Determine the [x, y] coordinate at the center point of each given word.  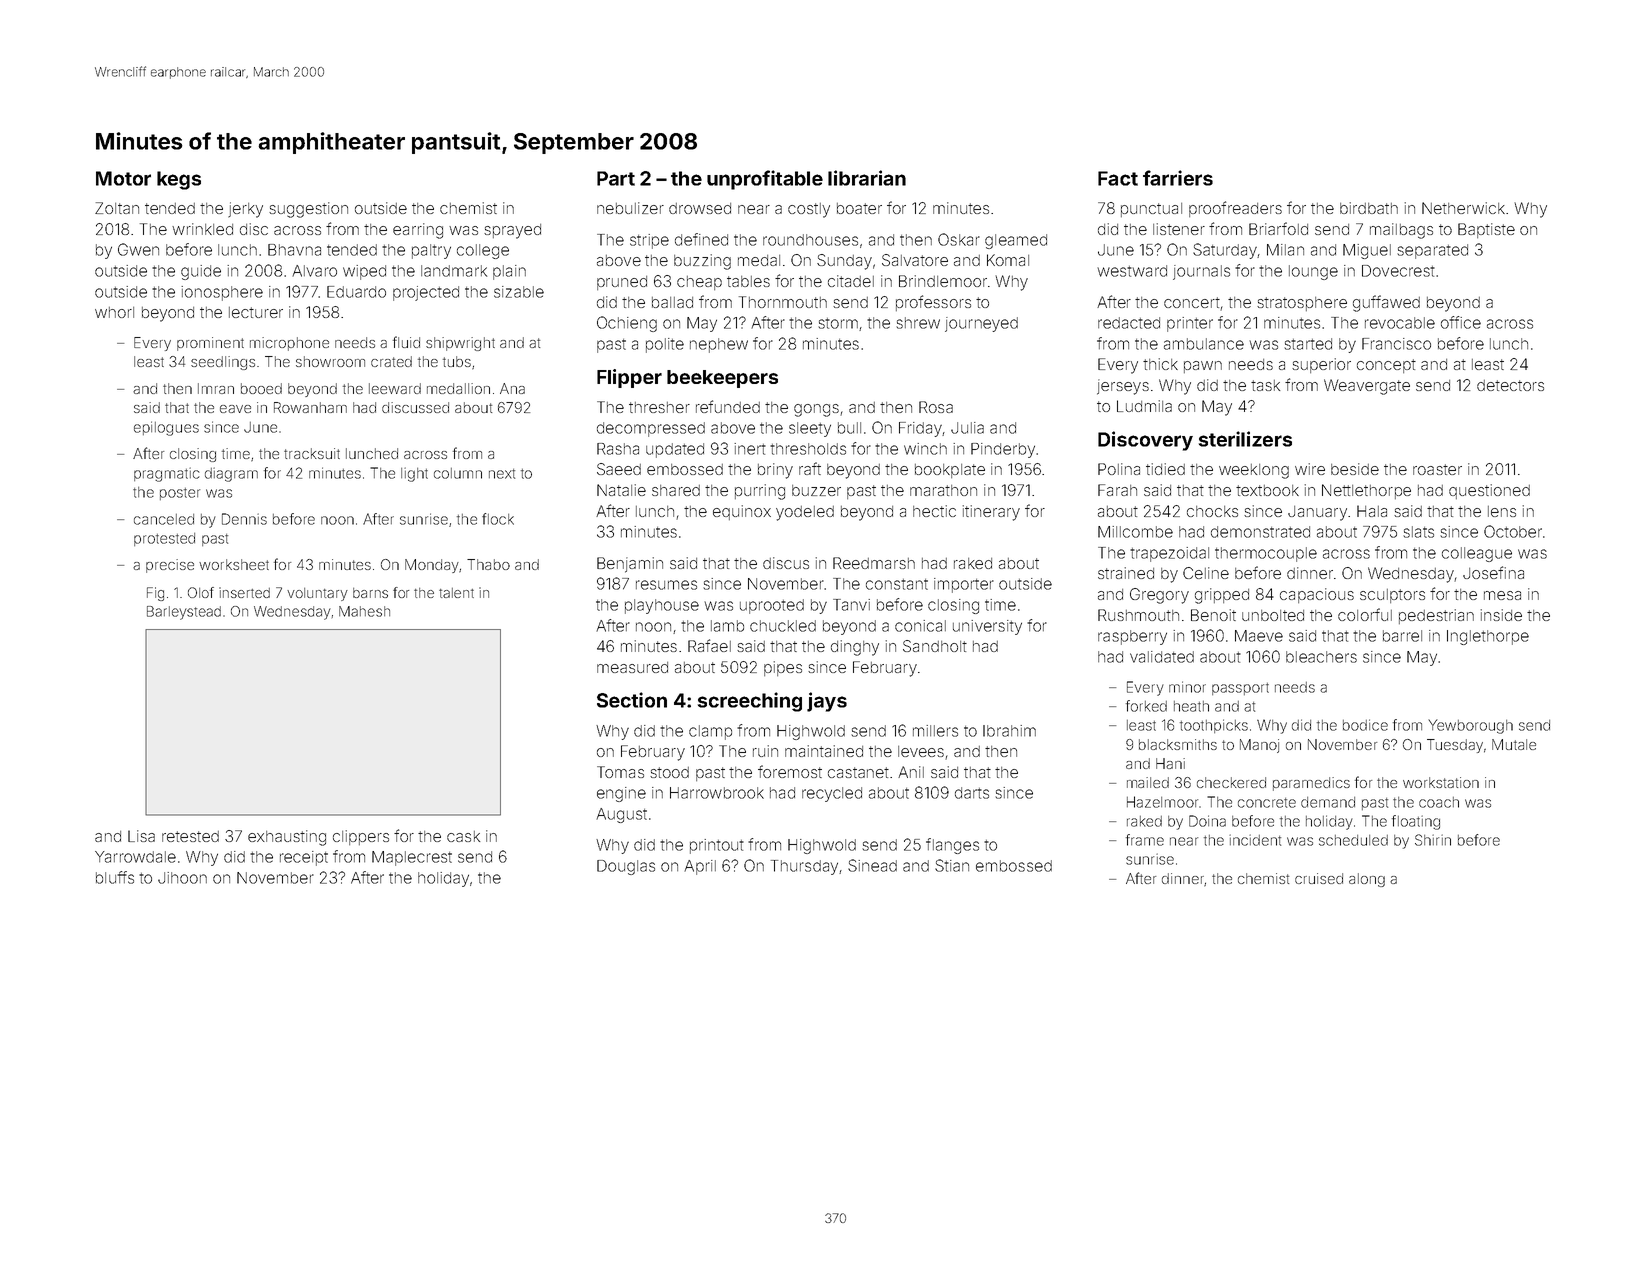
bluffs [115, 877]
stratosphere [1302, 304]
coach [1439, 802]
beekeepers [722, 379]
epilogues [166, 428]
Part [616, 178]
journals [1201, 272]
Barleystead [184, 613]
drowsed [700, 208]
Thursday [804, 867]
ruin [765, 751]
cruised [1319, 878]
